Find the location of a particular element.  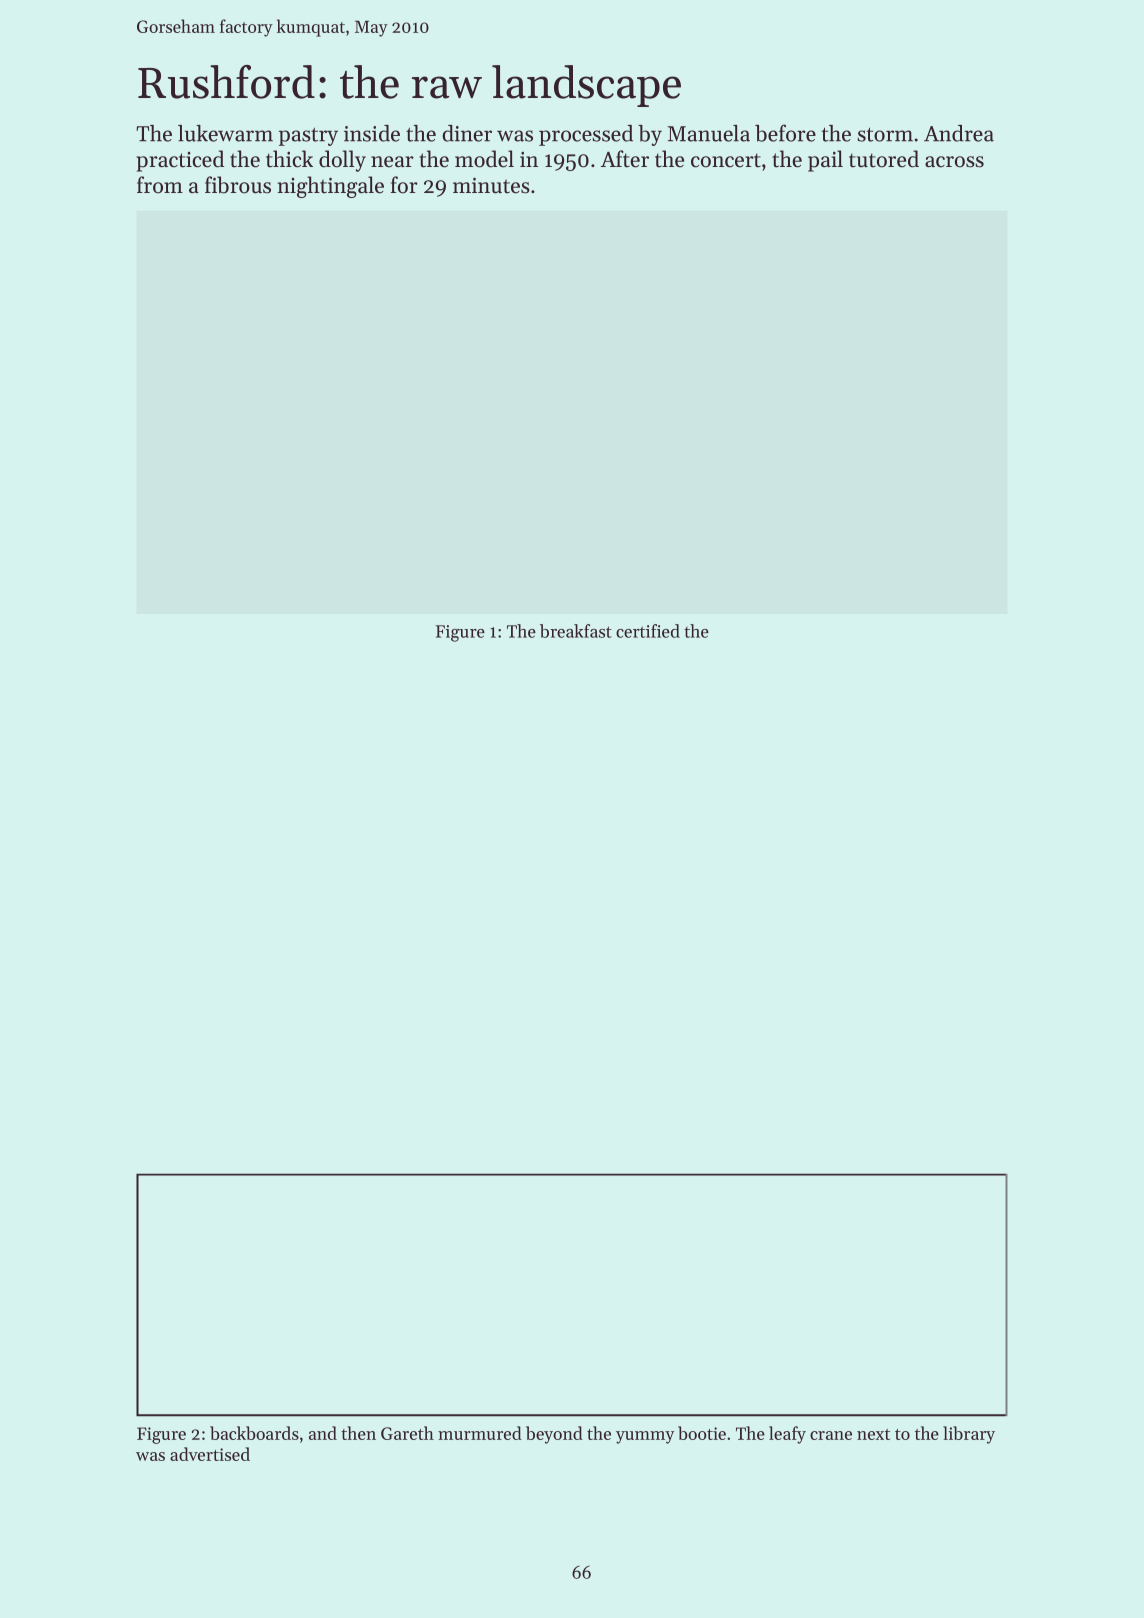

murmured is located at coordinates (480, 1433).
